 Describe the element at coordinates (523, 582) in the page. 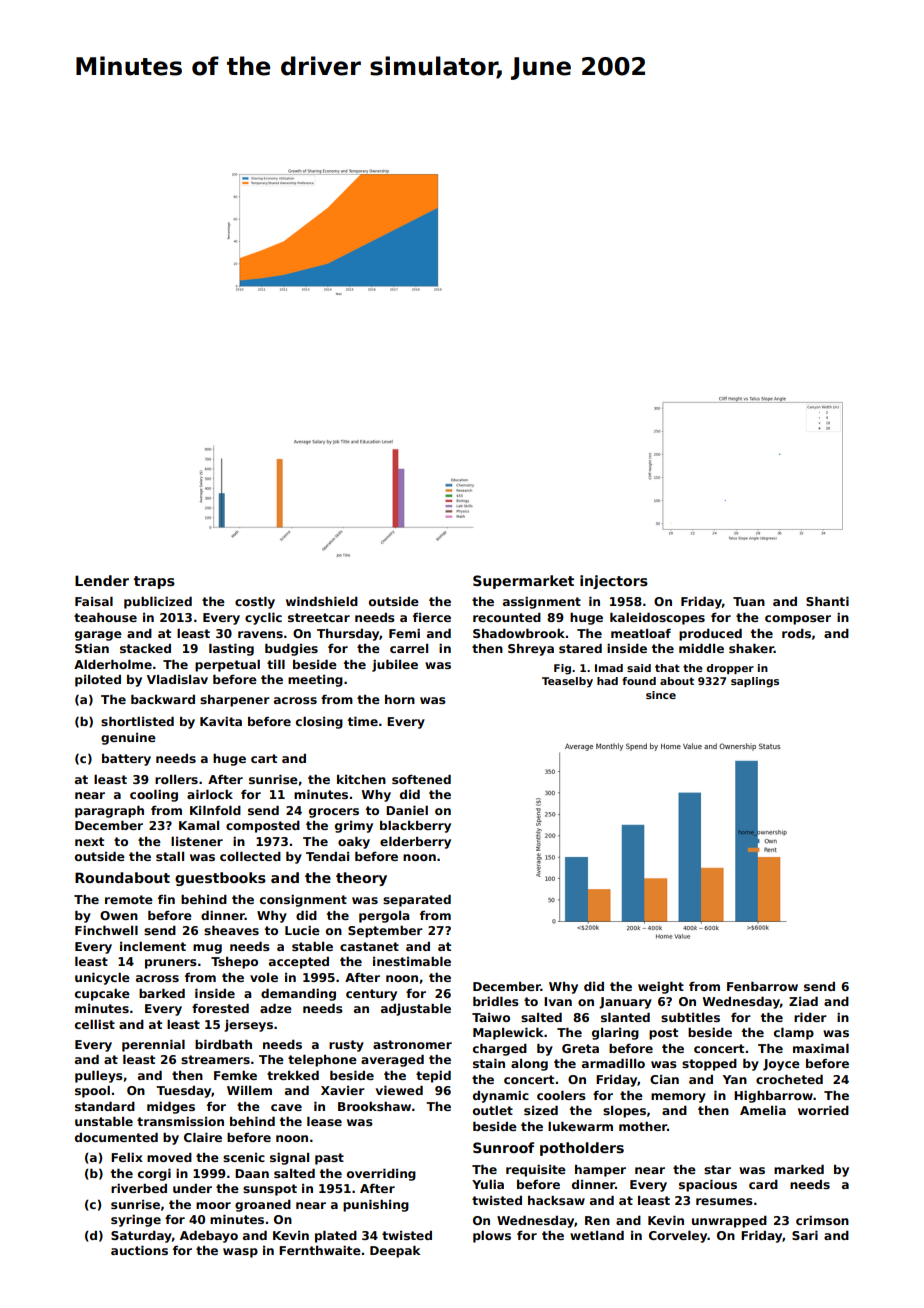

I see `Supermarket` at that location.
